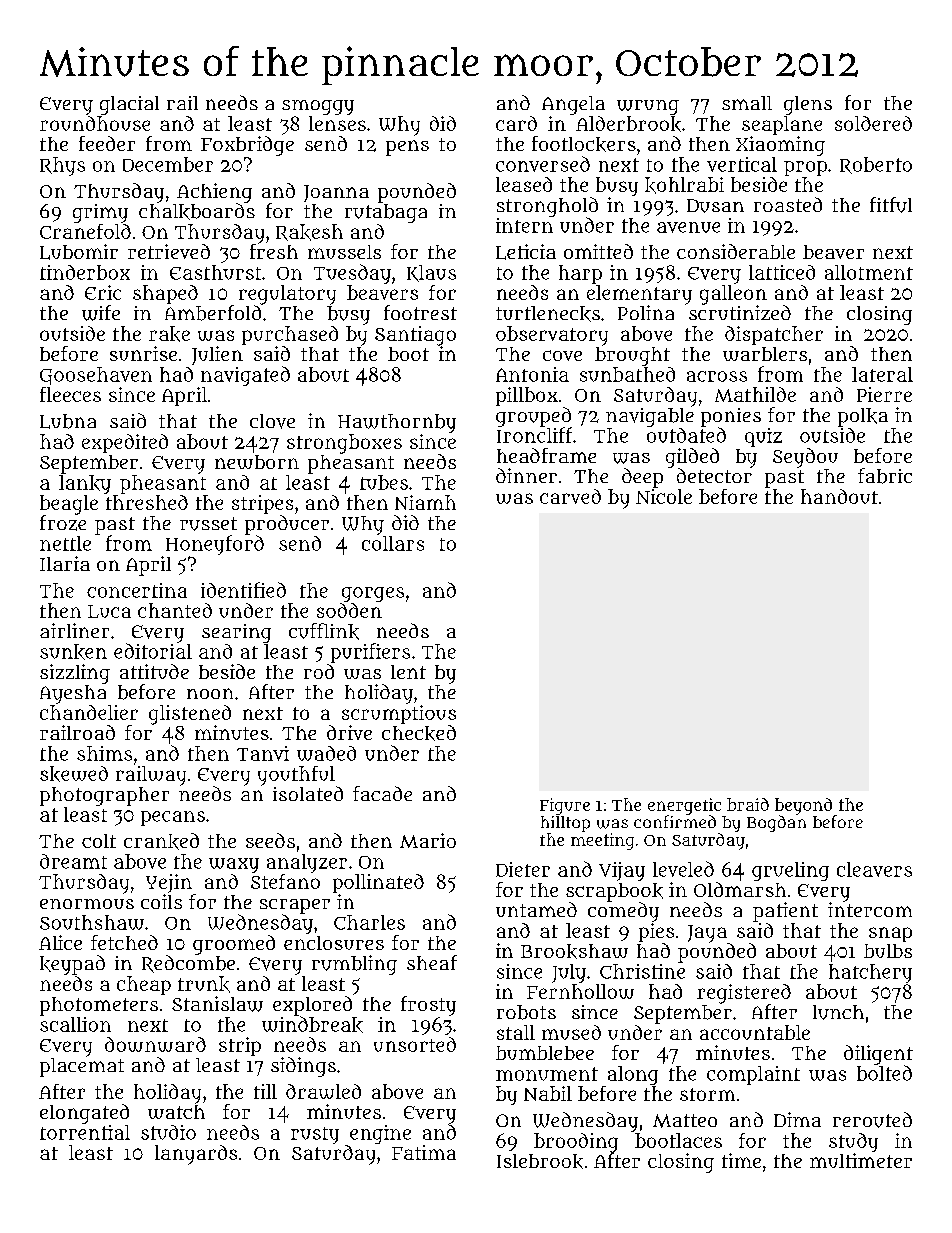 The height and width of the page is (1233, 952). Describe the element at coordinates (415, 1044) in the page. I see `unsorted` at that location.
